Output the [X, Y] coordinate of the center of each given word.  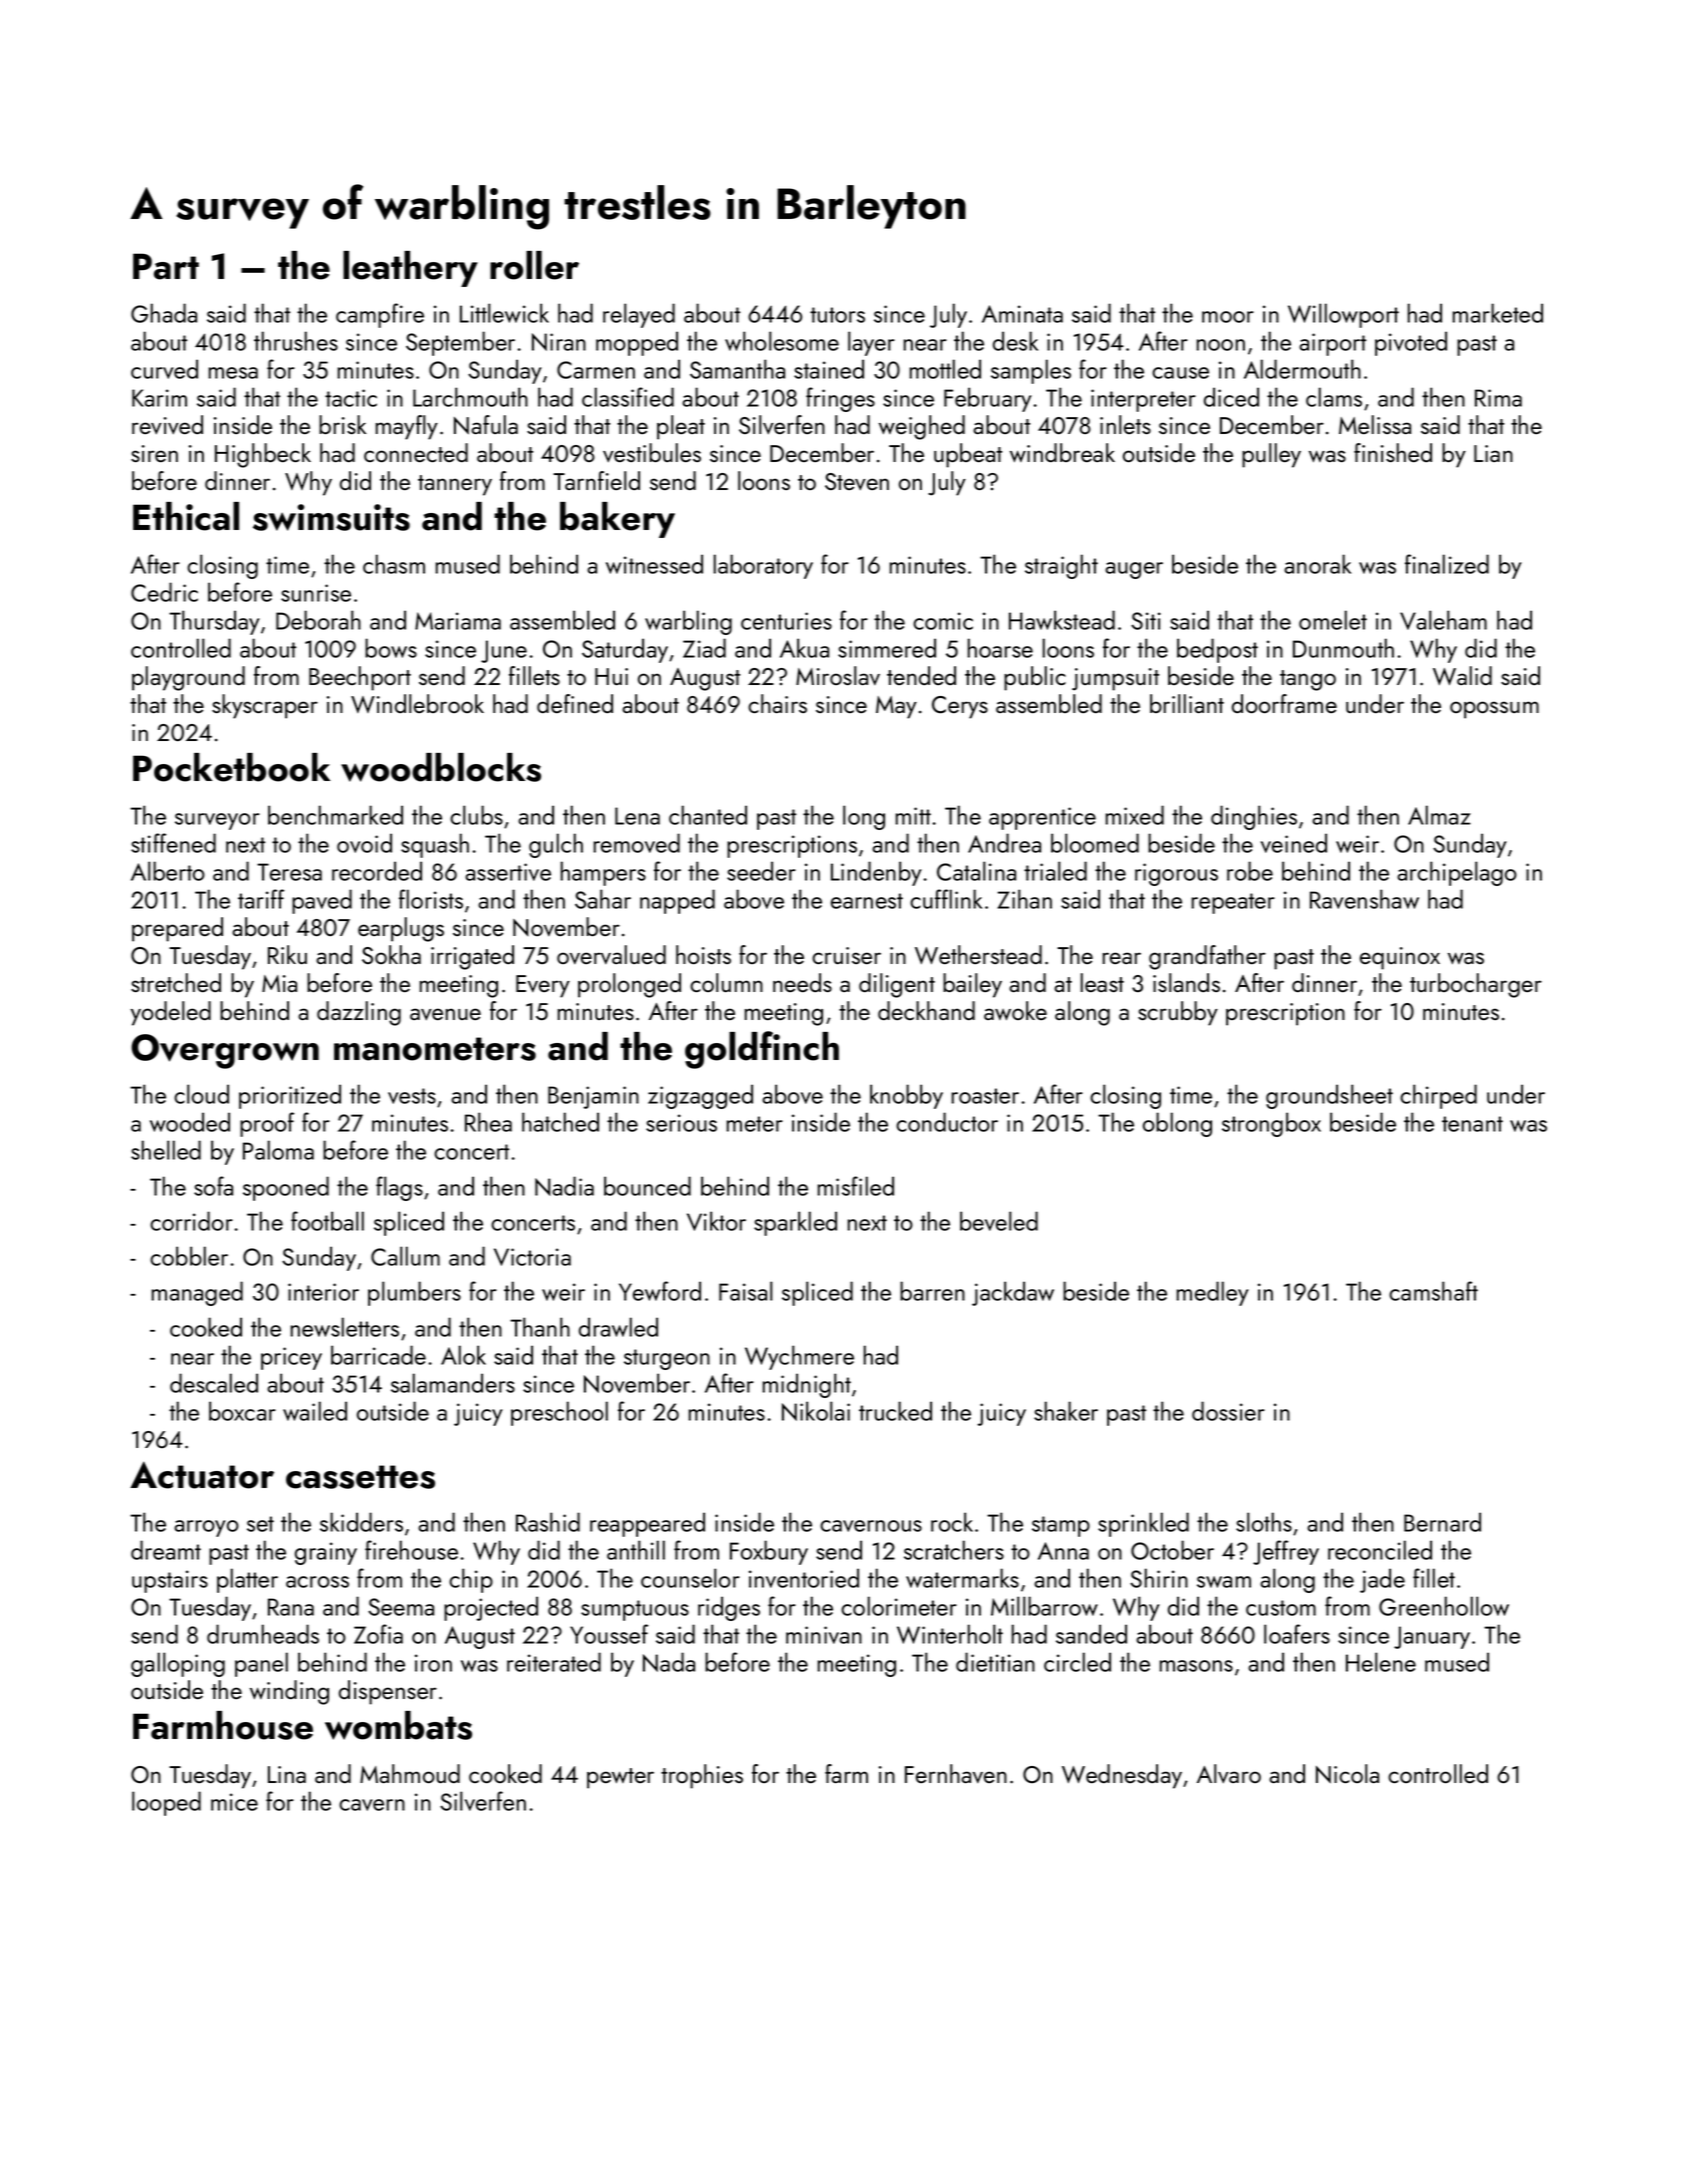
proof [267, 1124]
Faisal [746, 1291]
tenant [1472, 1124]
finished [1393, 453]
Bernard [1442, 1522]
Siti [1146, 621]
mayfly [407, 427]
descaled [214, 1383]
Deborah [318, 620]
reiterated [554, 1662]
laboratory [763, 566]
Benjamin [593, 1097]
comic [943, 621]
